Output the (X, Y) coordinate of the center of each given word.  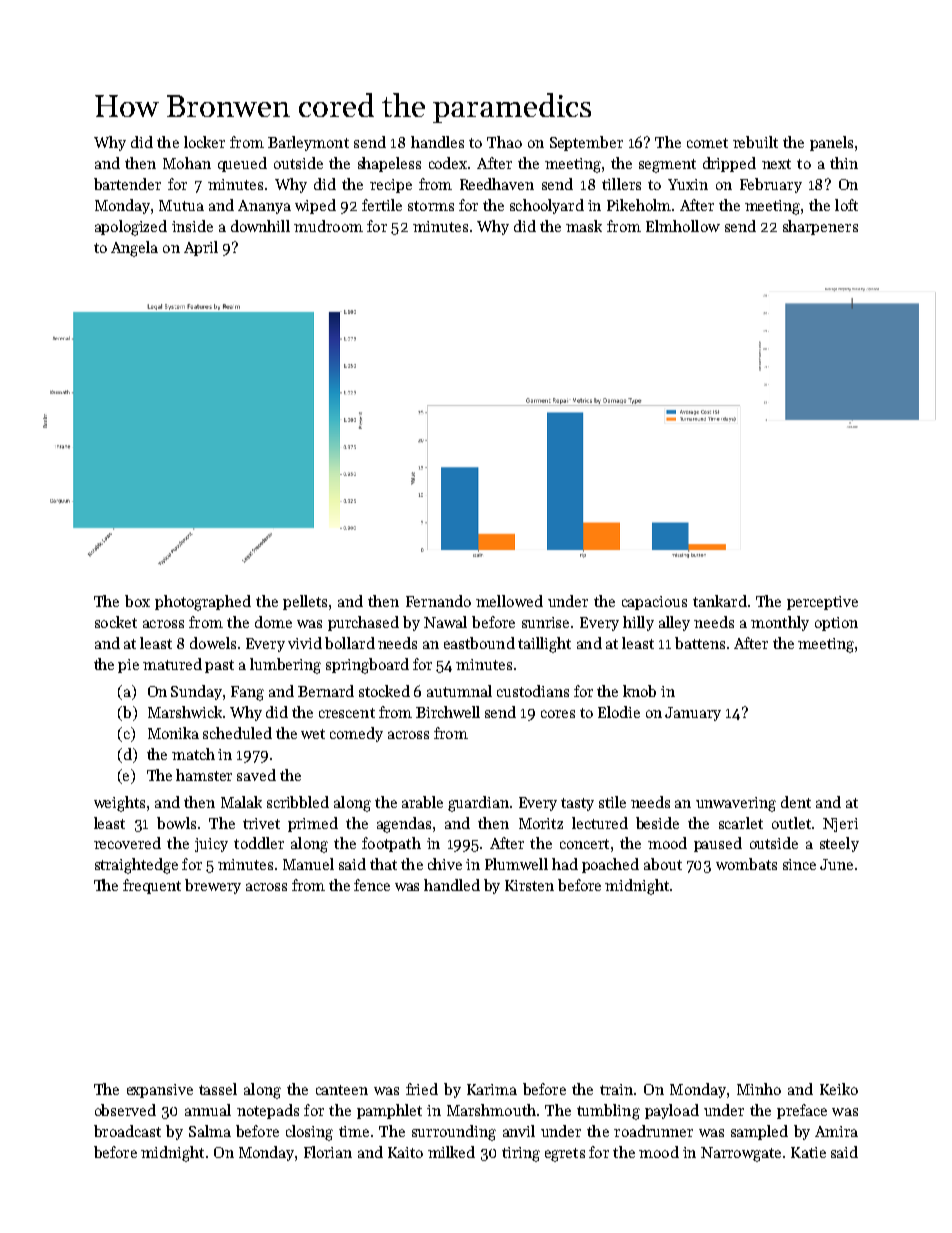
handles (437, 142)
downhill (260, 226)
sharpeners (820, 227)
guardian (478, 804)
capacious (654, 603)
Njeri (840, 825)
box (137, 601)
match (193, 754)
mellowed (509, 601)
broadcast (127, 1131)
